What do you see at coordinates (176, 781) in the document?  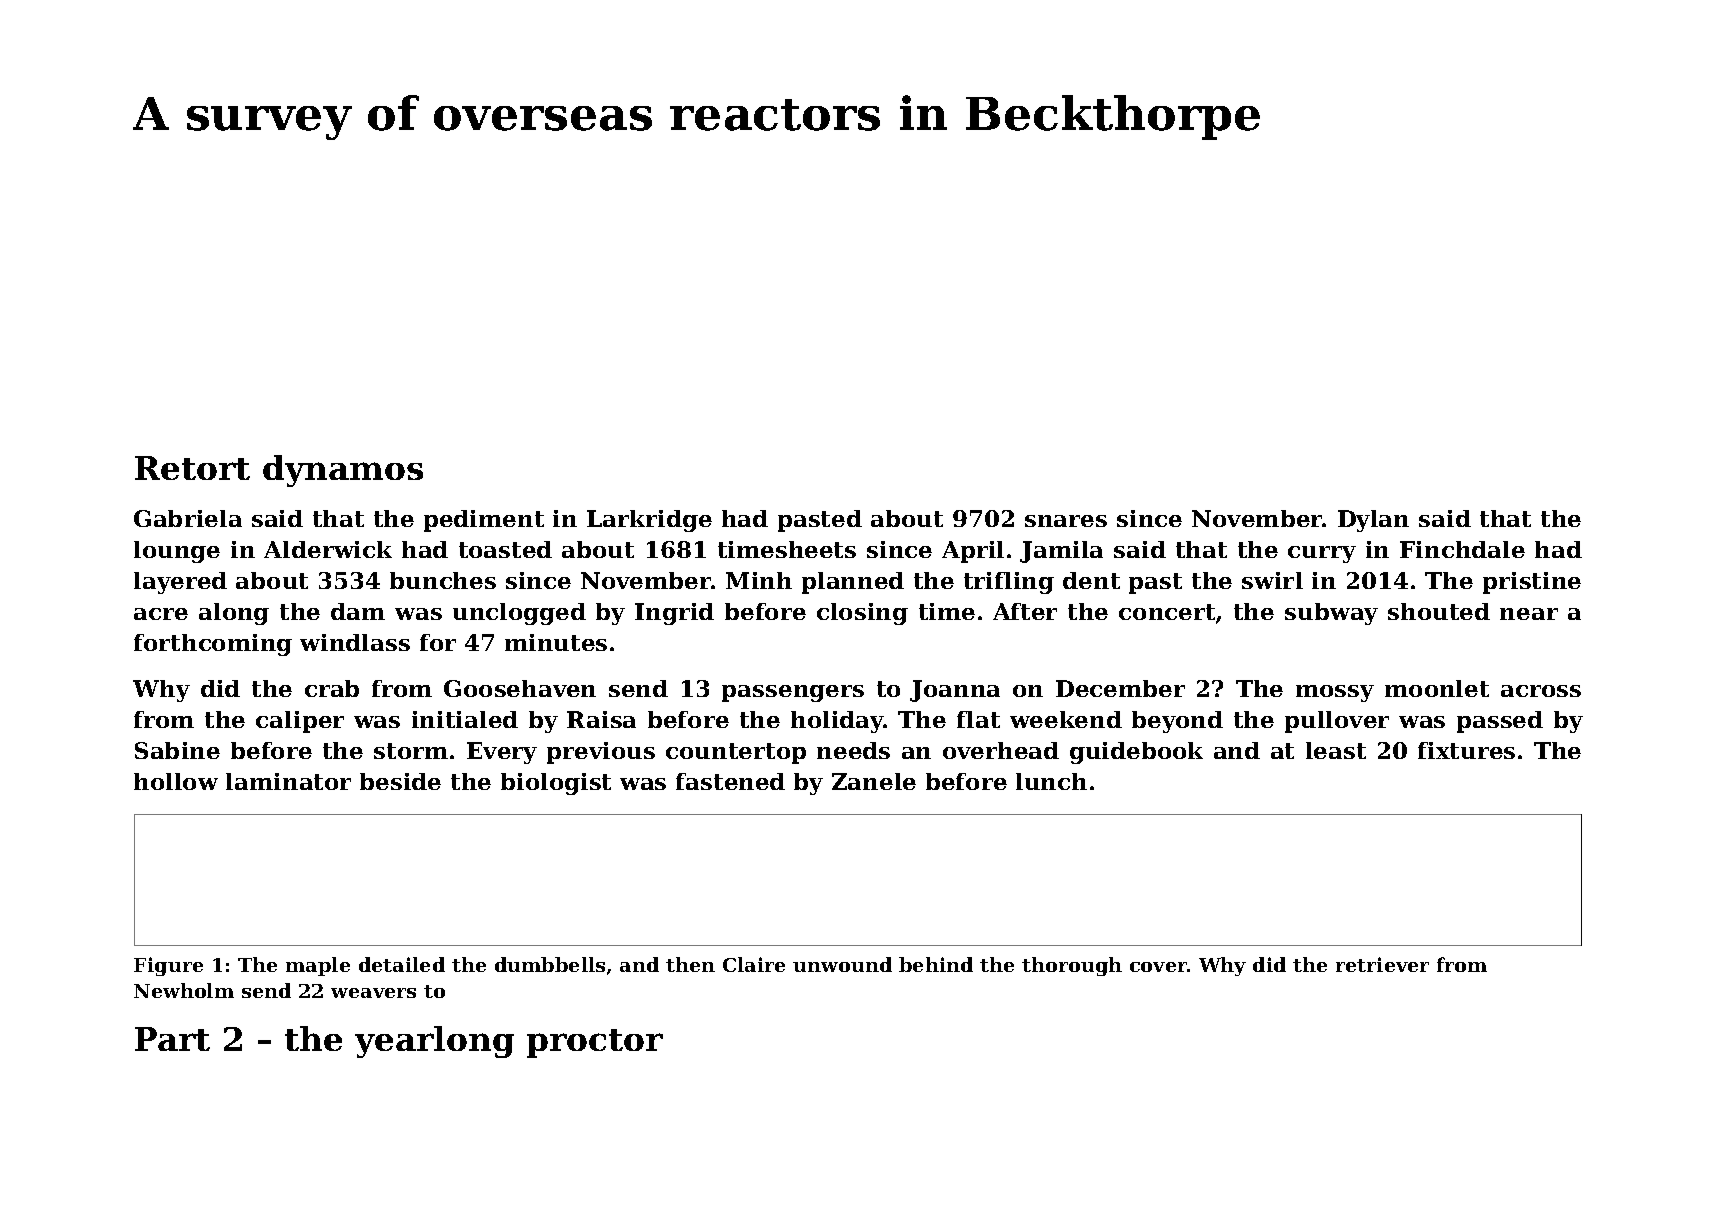 I see `hollow` at bounding box center [176, 781].
